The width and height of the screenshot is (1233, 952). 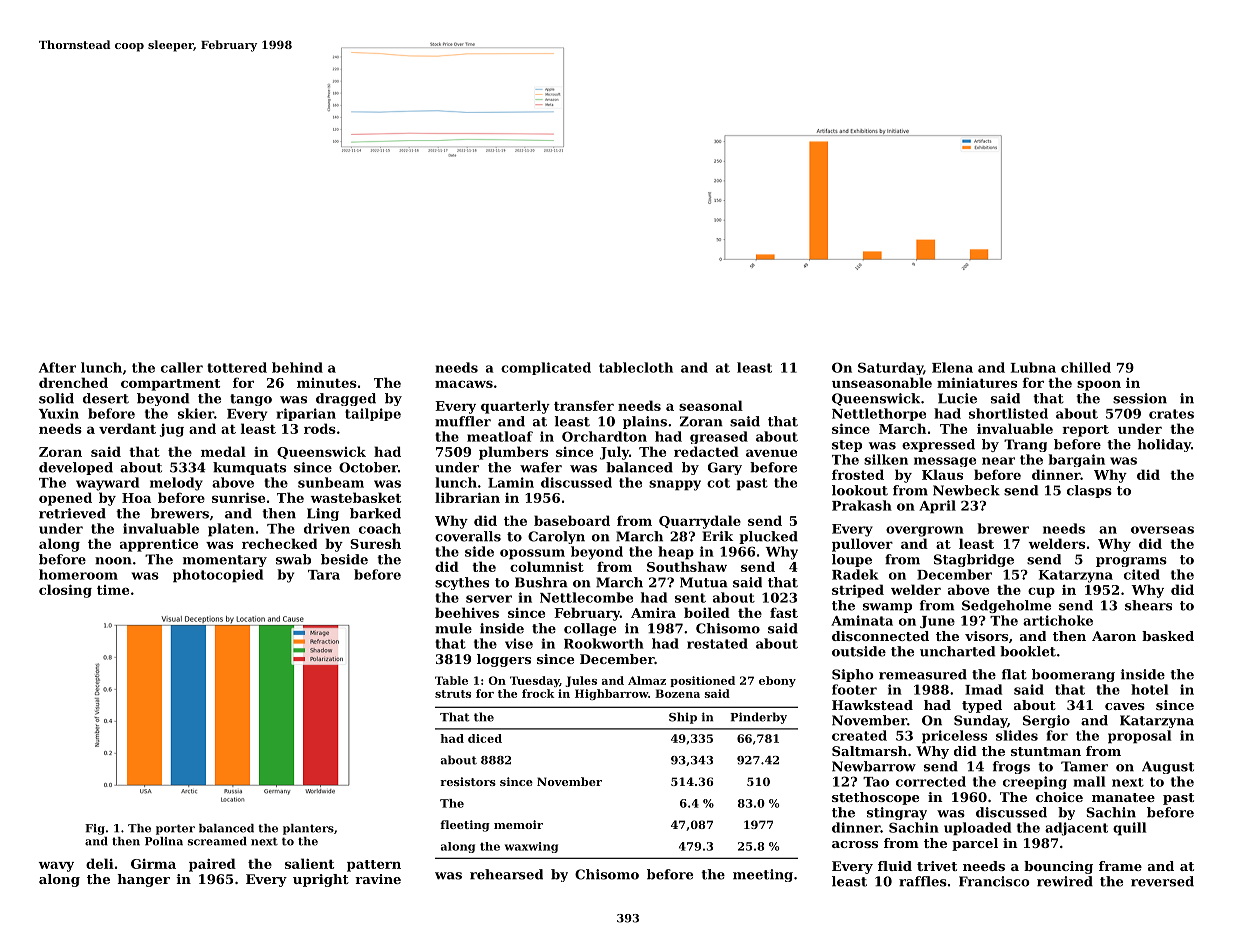 What do you see at coordinates (952, 367) in the screenshot?
I see `Elena` at bounding box center [952, 367].
